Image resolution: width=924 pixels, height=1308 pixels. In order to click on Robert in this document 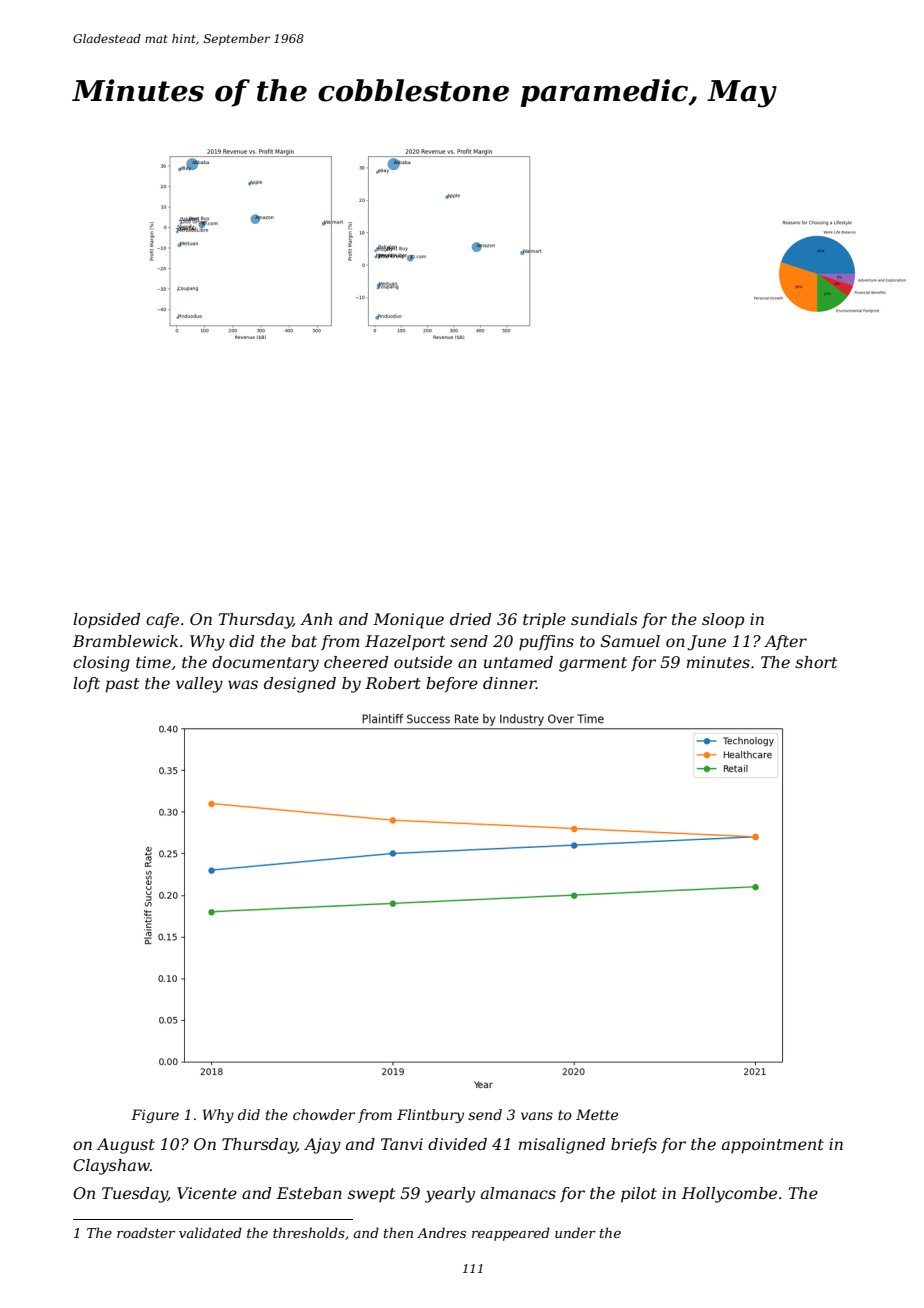, I will do `click(393, 683)`.
